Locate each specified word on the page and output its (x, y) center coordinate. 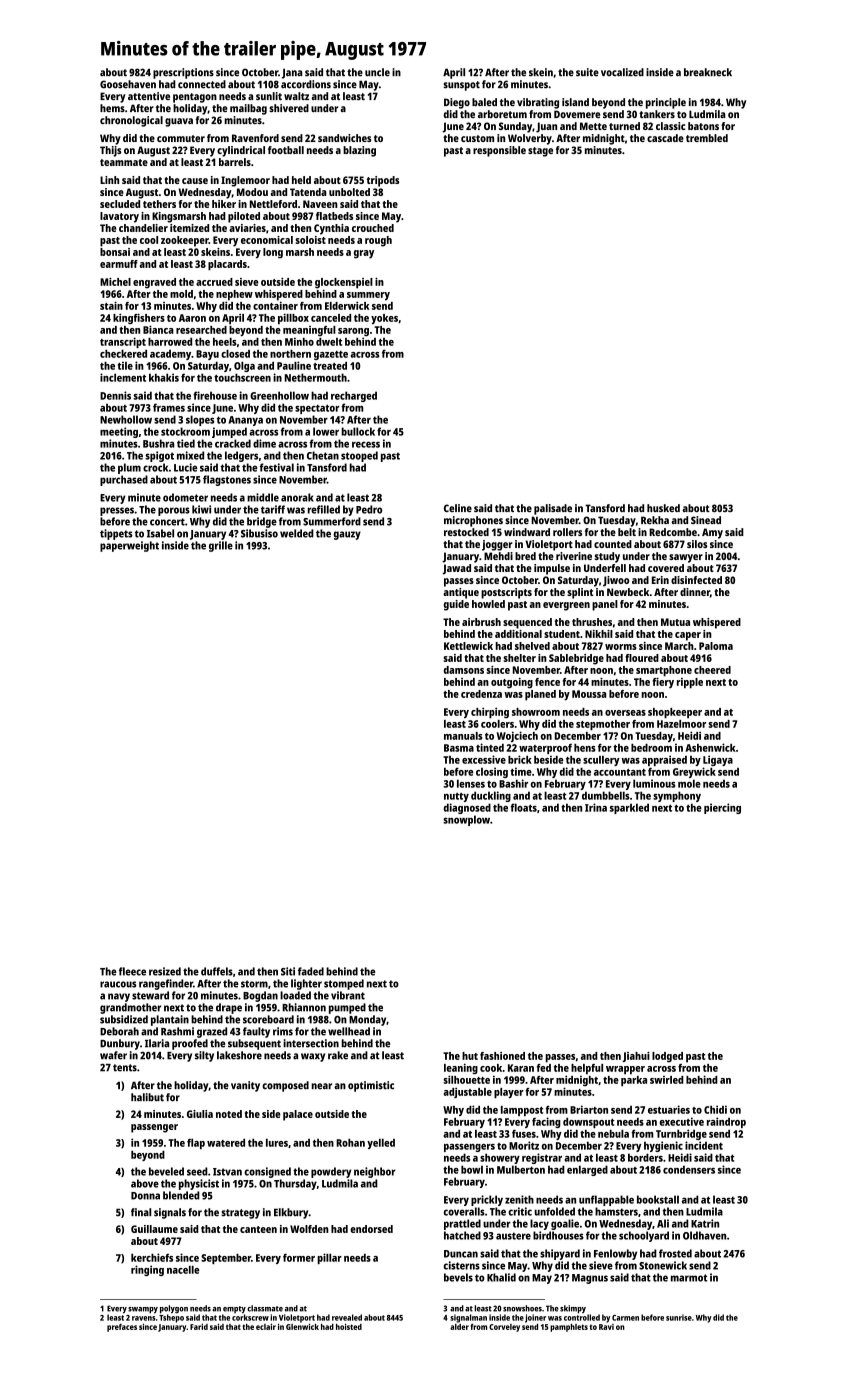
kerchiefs (152, 1257)
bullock (358, 431)
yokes (384, 319)
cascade (665, 138)
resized (165, 971)
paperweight (129, 546)
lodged (667, 1057)
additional (518, 634)
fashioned (502, 1056)
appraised (664, 760)
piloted (244, 217)
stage (540, 152)
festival (277, 467)
